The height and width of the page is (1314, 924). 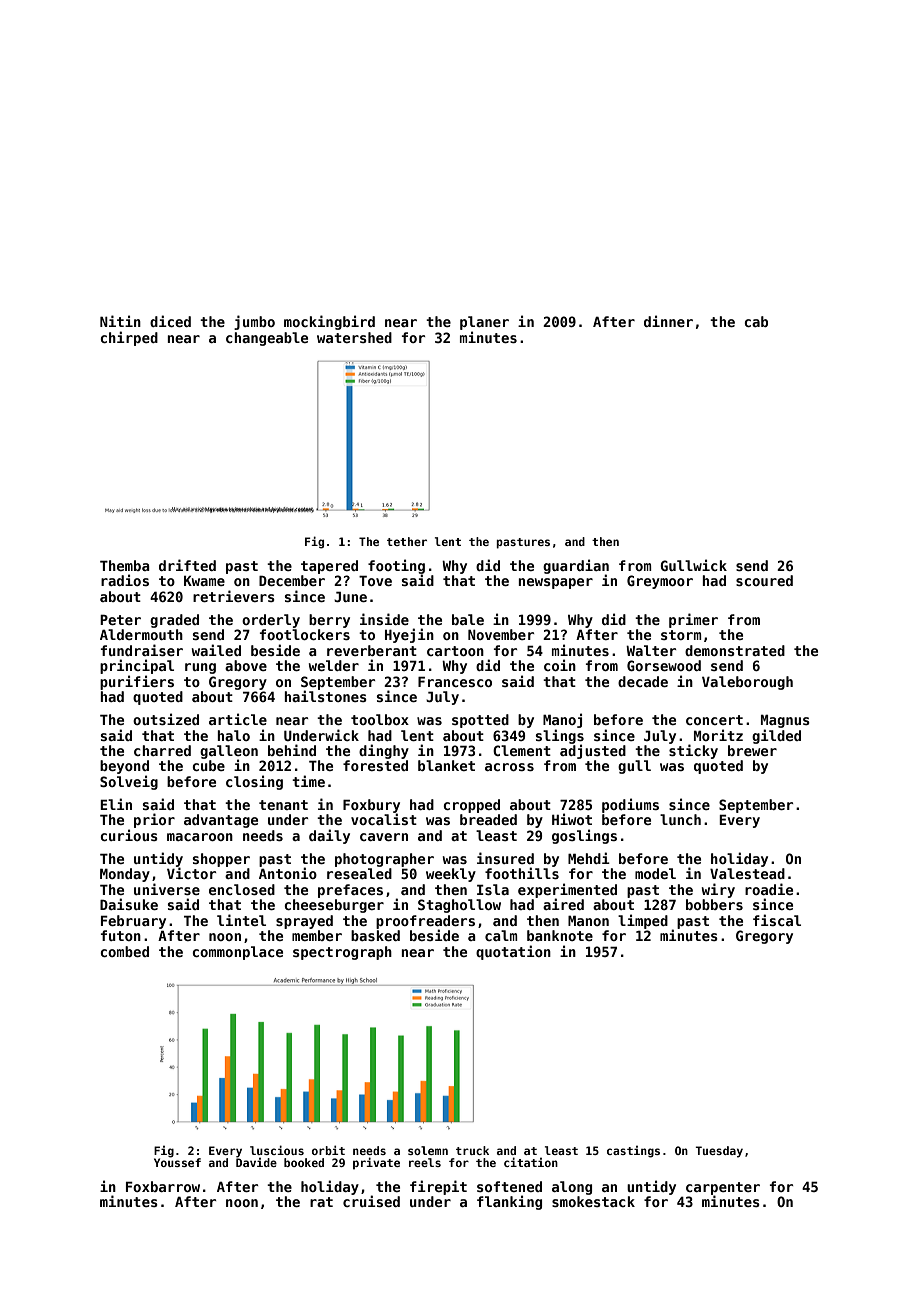 I want to click on flanking, so click(x=509, y=1202).
